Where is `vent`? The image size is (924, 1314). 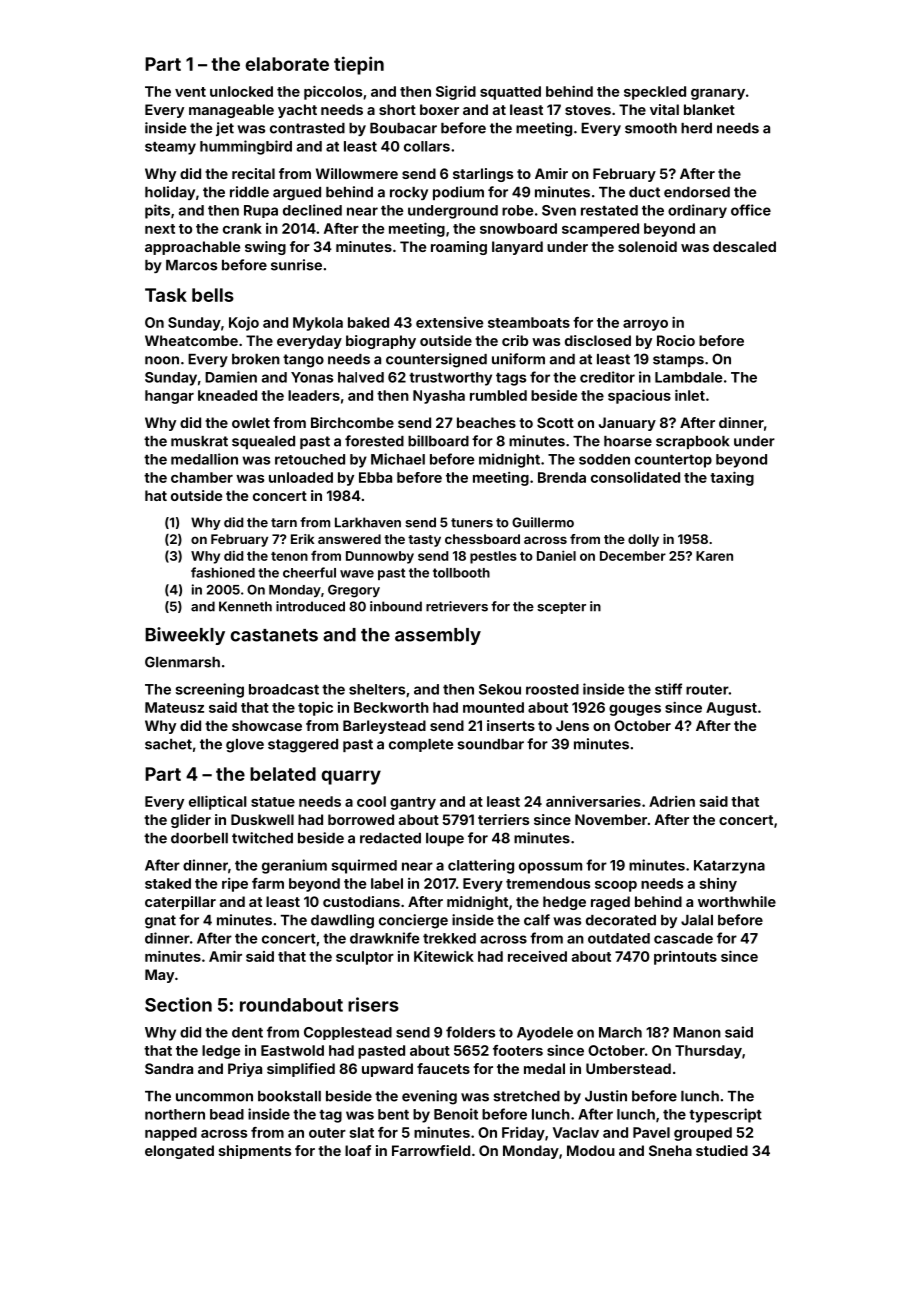 vent is located at coordinates (190, 92).
